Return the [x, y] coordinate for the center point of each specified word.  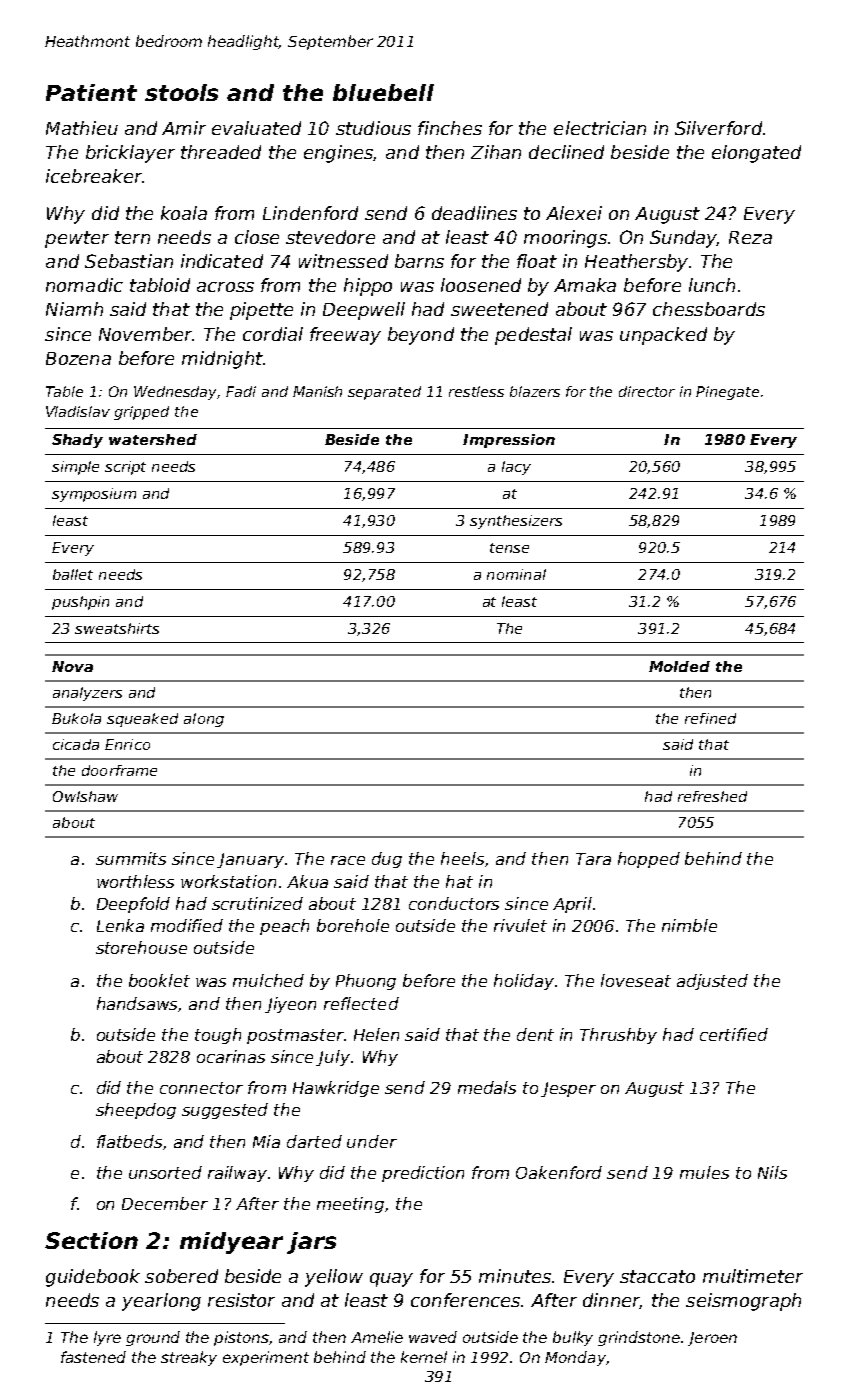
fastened [93, 1357]
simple [75, 468]
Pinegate [727, 393]
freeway [345, 336]
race [348, 860]
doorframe [119, 770]
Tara [593, 859]
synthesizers [516, 522]
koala [184, 213]
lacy [516, 468]
